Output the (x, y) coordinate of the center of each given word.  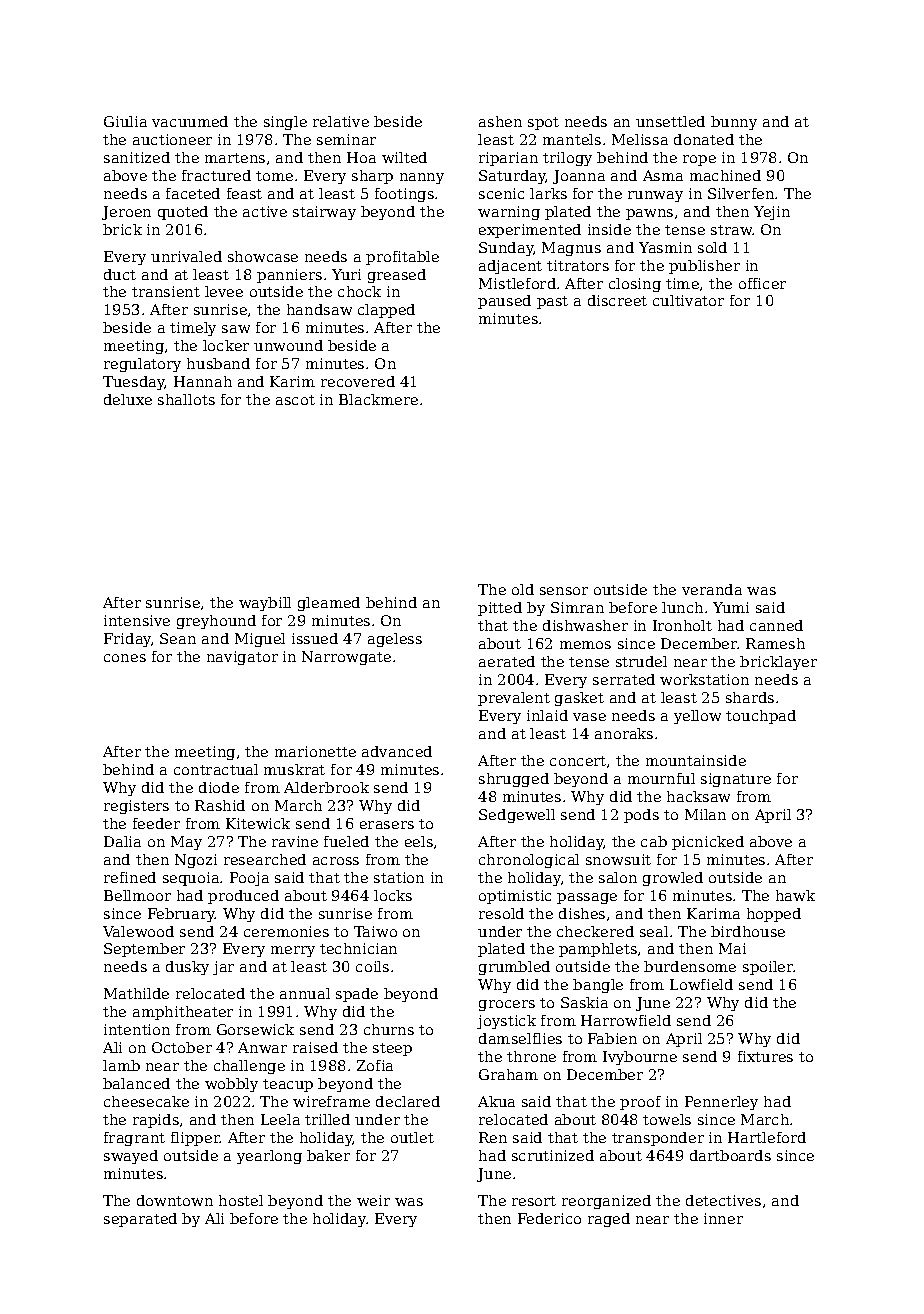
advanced (397, 751)
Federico (549, 1218)
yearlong (269, 1157)
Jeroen (126, 213)
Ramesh (775, 643)
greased (397, 276)
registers (136, 807)
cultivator (688, 300)
